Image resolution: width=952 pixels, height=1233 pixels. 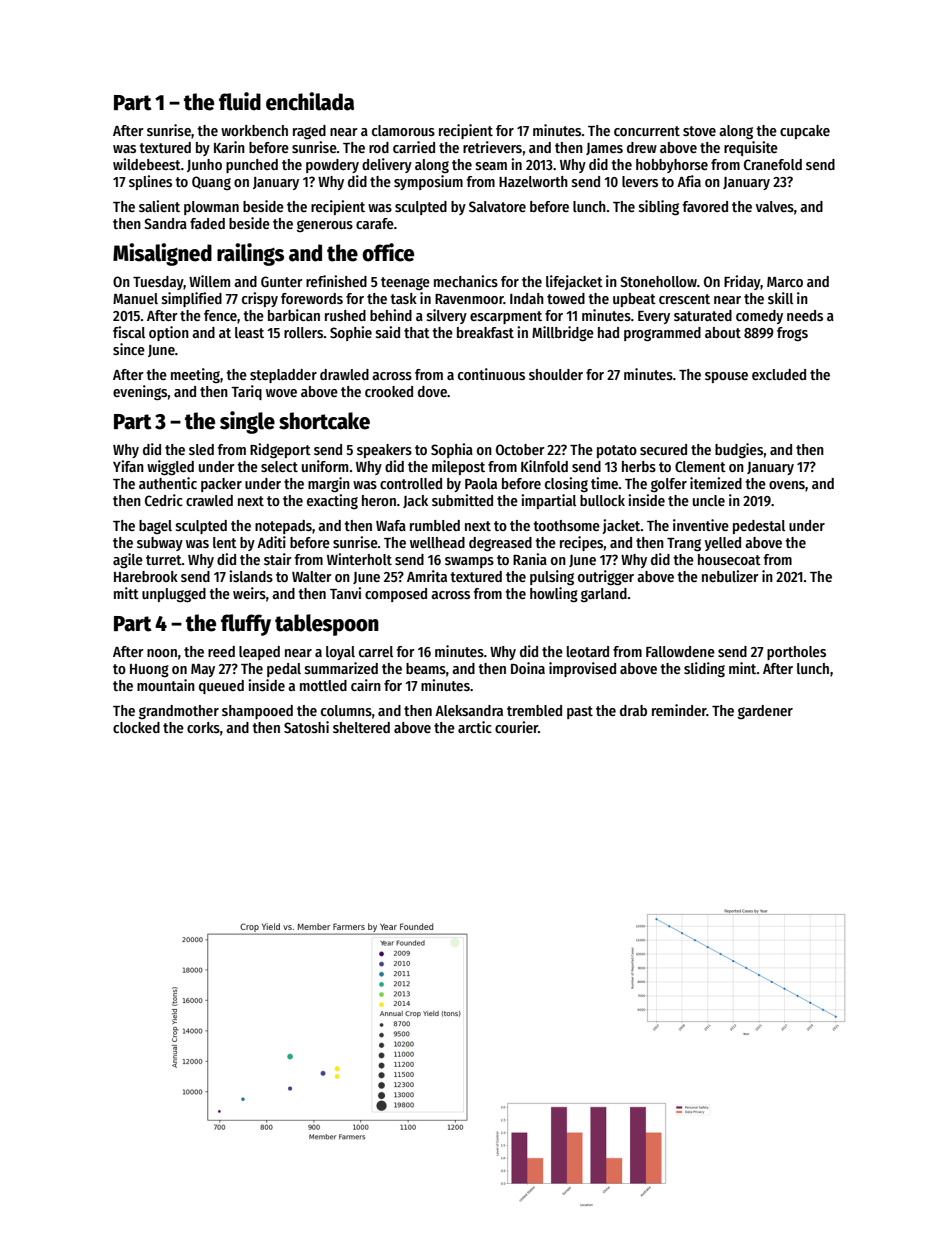 What do you see at coordinates (796, 653) in the page?
I see `portholes` at bounding box center [796, 653].
